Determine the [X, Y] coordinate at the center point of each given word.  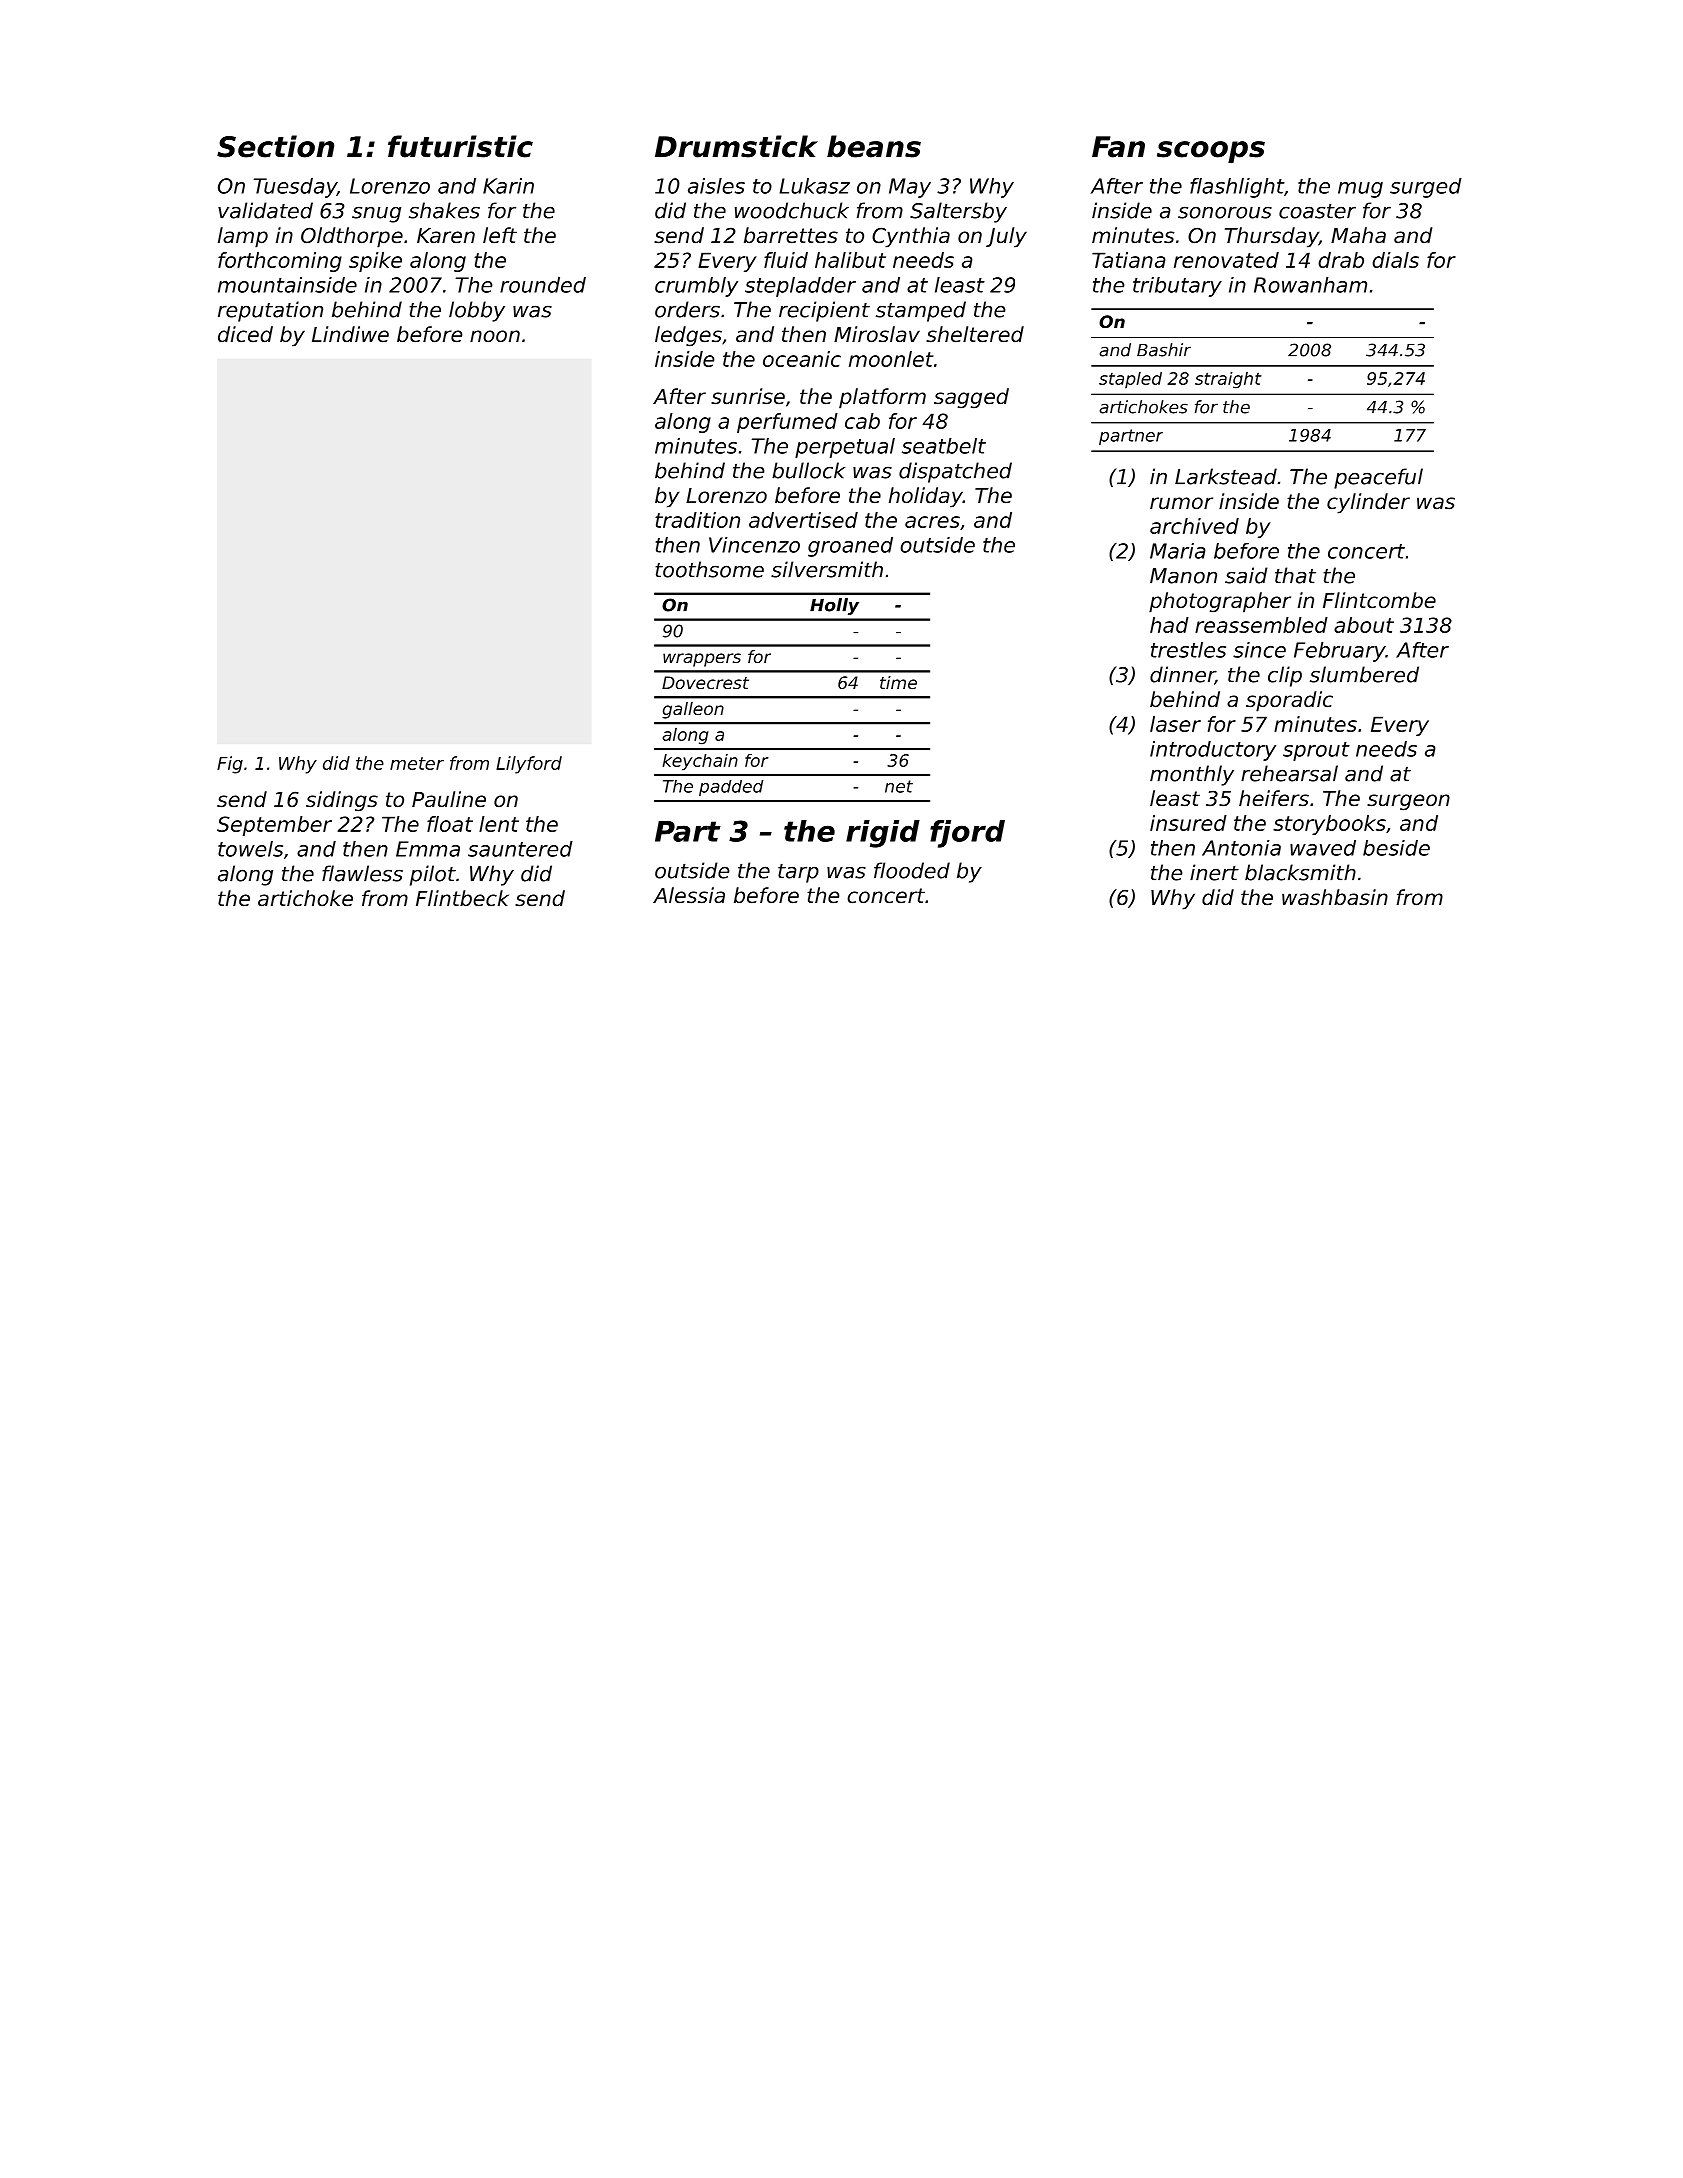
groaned [850, 547]
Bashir [1164, 350]
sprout [1316, 751]
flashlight [1237, 188]
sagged [971, 398]
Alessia [689, 895]
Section [275, 146]
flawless [362, 873]
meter [417, 763]
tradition [697, 520]
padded [731, 788]
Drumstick [736, 146]
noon [495, 336]
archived [1194, 526]
